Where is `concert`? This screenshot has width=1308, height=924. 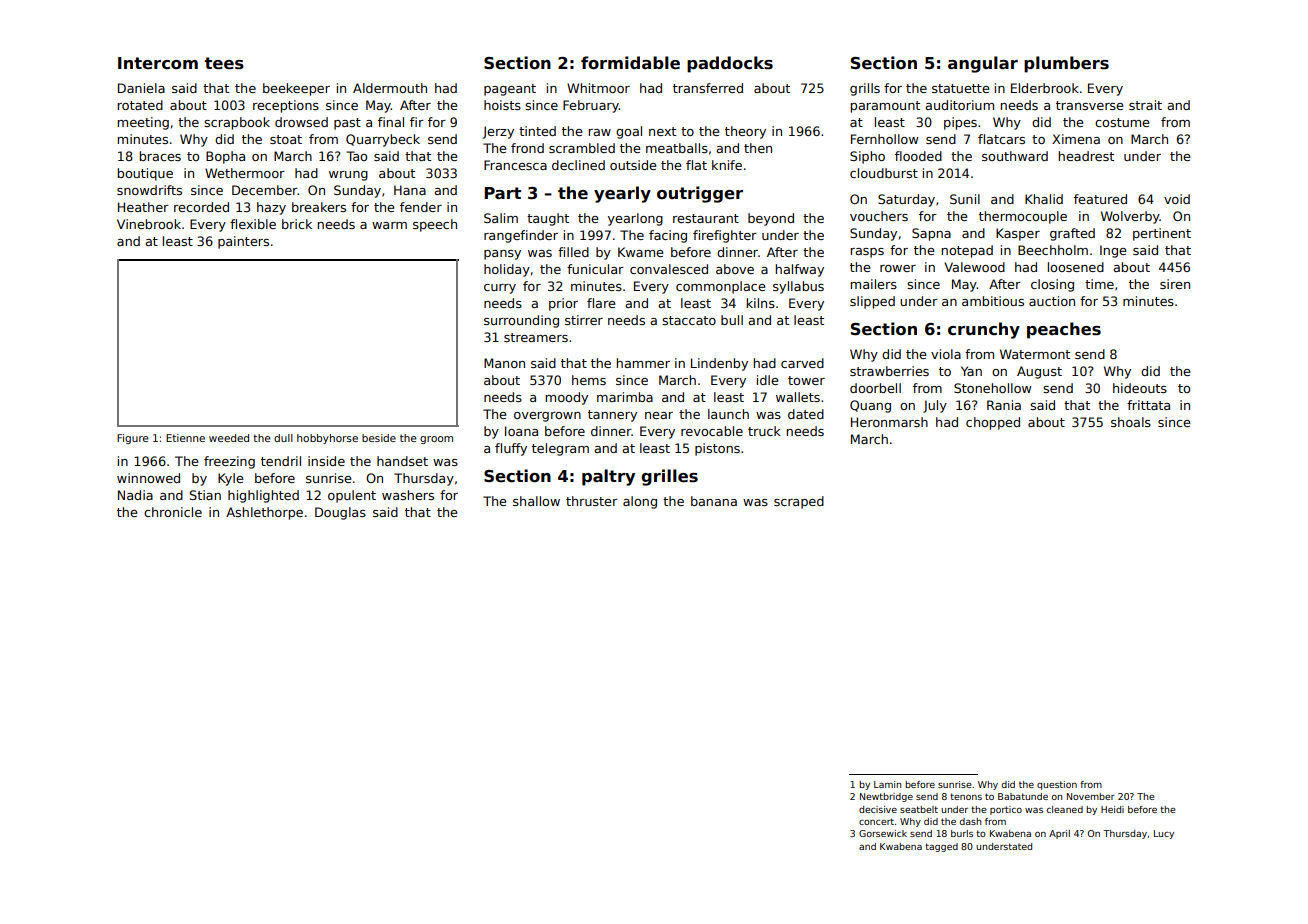 concert is located at coordinates (876, 821).
